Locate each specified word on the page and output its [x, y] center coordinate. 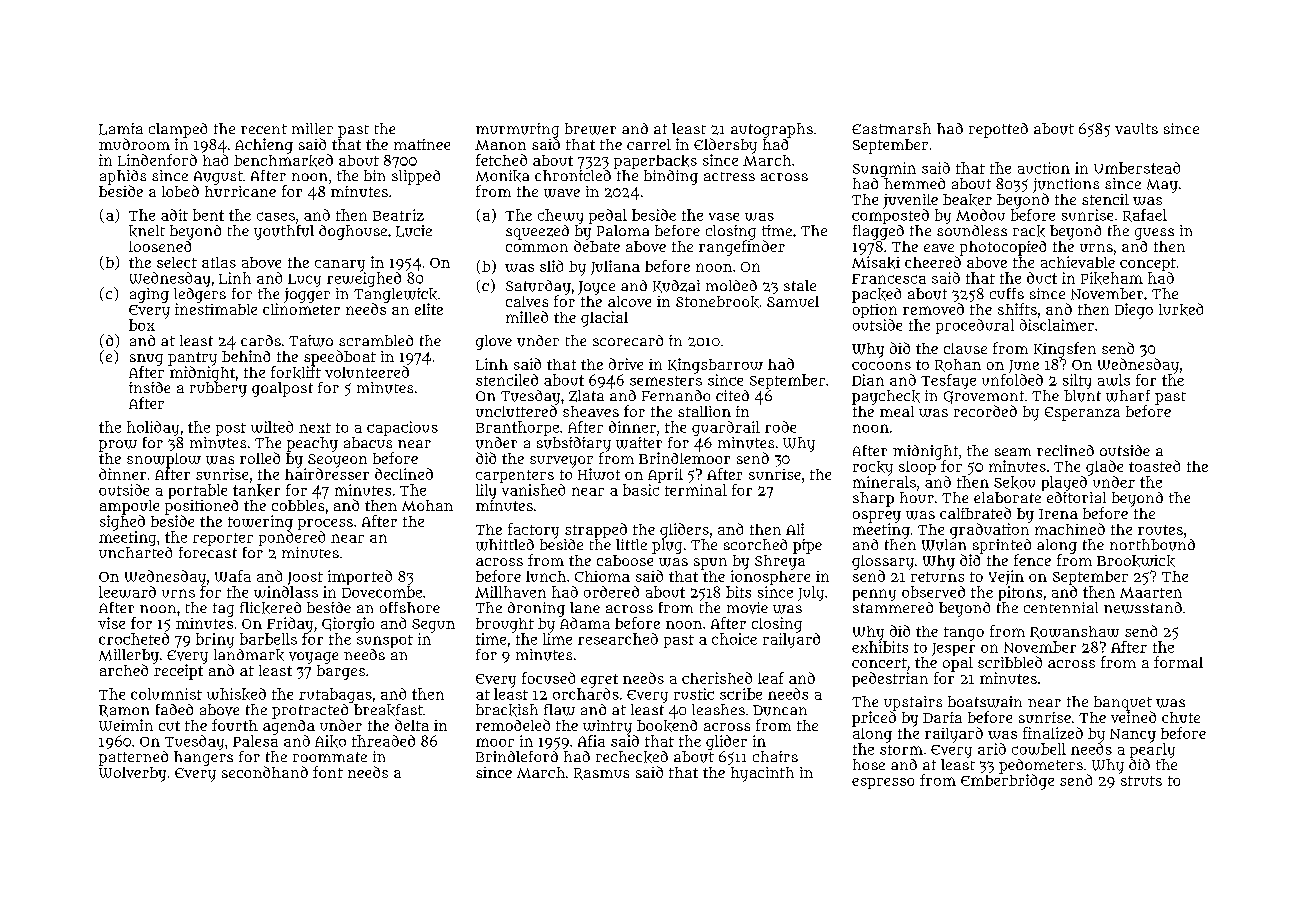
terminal [696, 490]
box [142, 325]
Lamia [121, 129]
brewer [590, 129]
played [1064, 483]
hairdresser [327, 474]
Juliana [615, 267]
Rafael [1145, 215]
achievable [1078, 262]
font [328, 772]
